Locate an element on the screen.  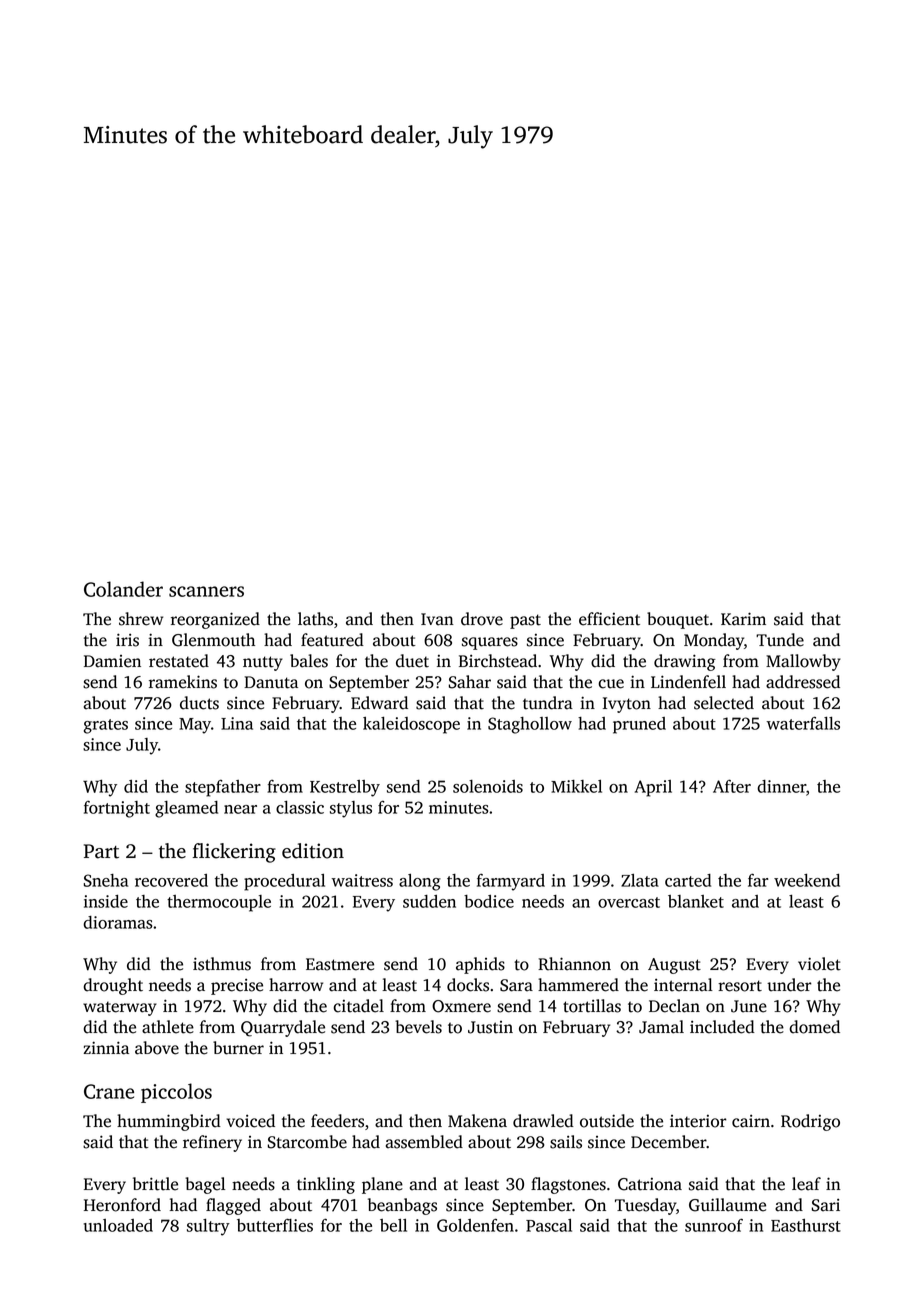
kaleidoscope is located at coordinates (411, 725).
